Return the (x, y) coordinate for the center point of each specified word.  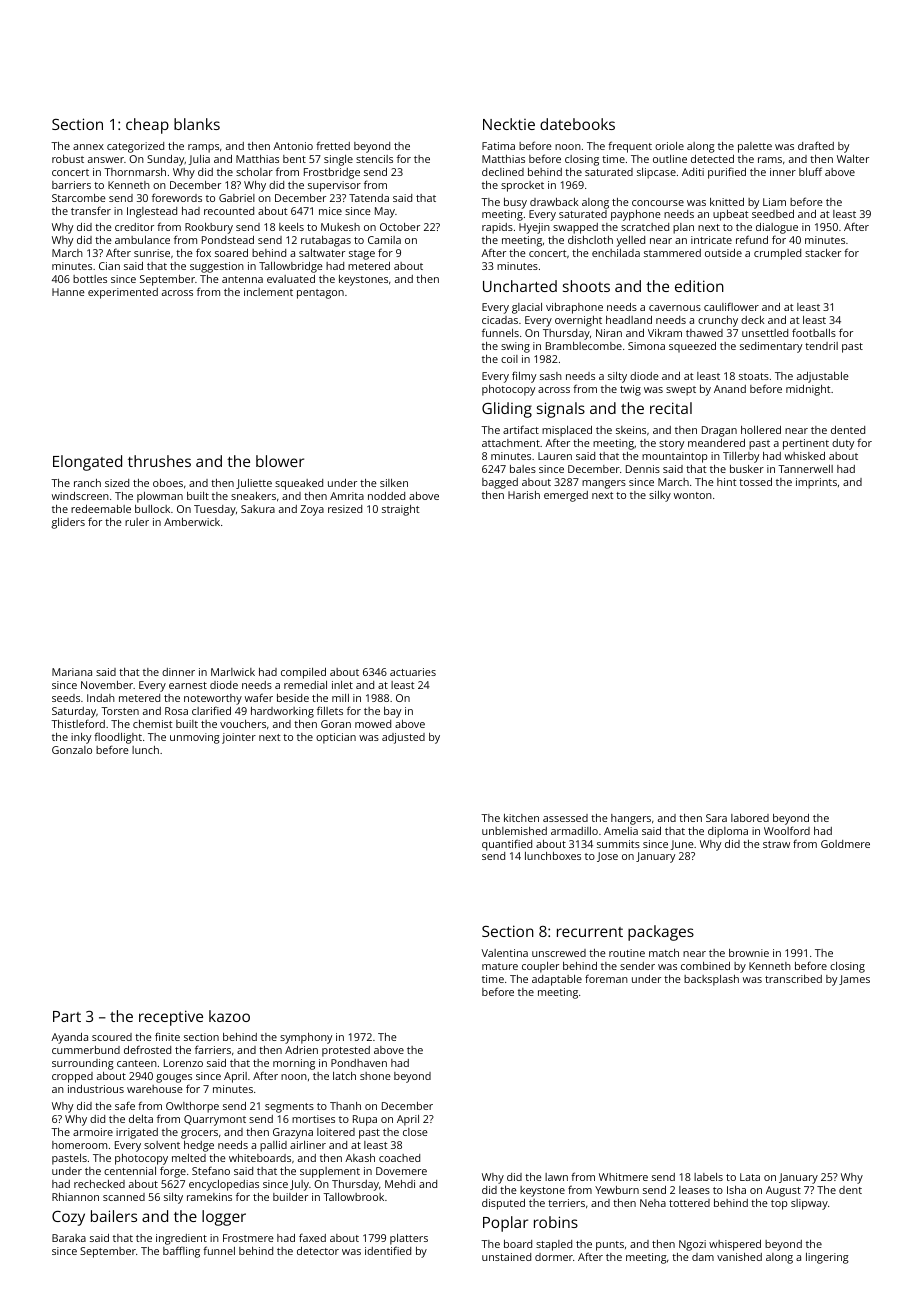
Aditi (693, 172)
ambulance (142, 240)
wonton (693, 495)
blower (280, 461)
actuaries (413, 672)
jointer (239, 738)
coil (509, 359)
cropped (72, 1077)
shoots (586, 286)
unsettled (765, 333)
